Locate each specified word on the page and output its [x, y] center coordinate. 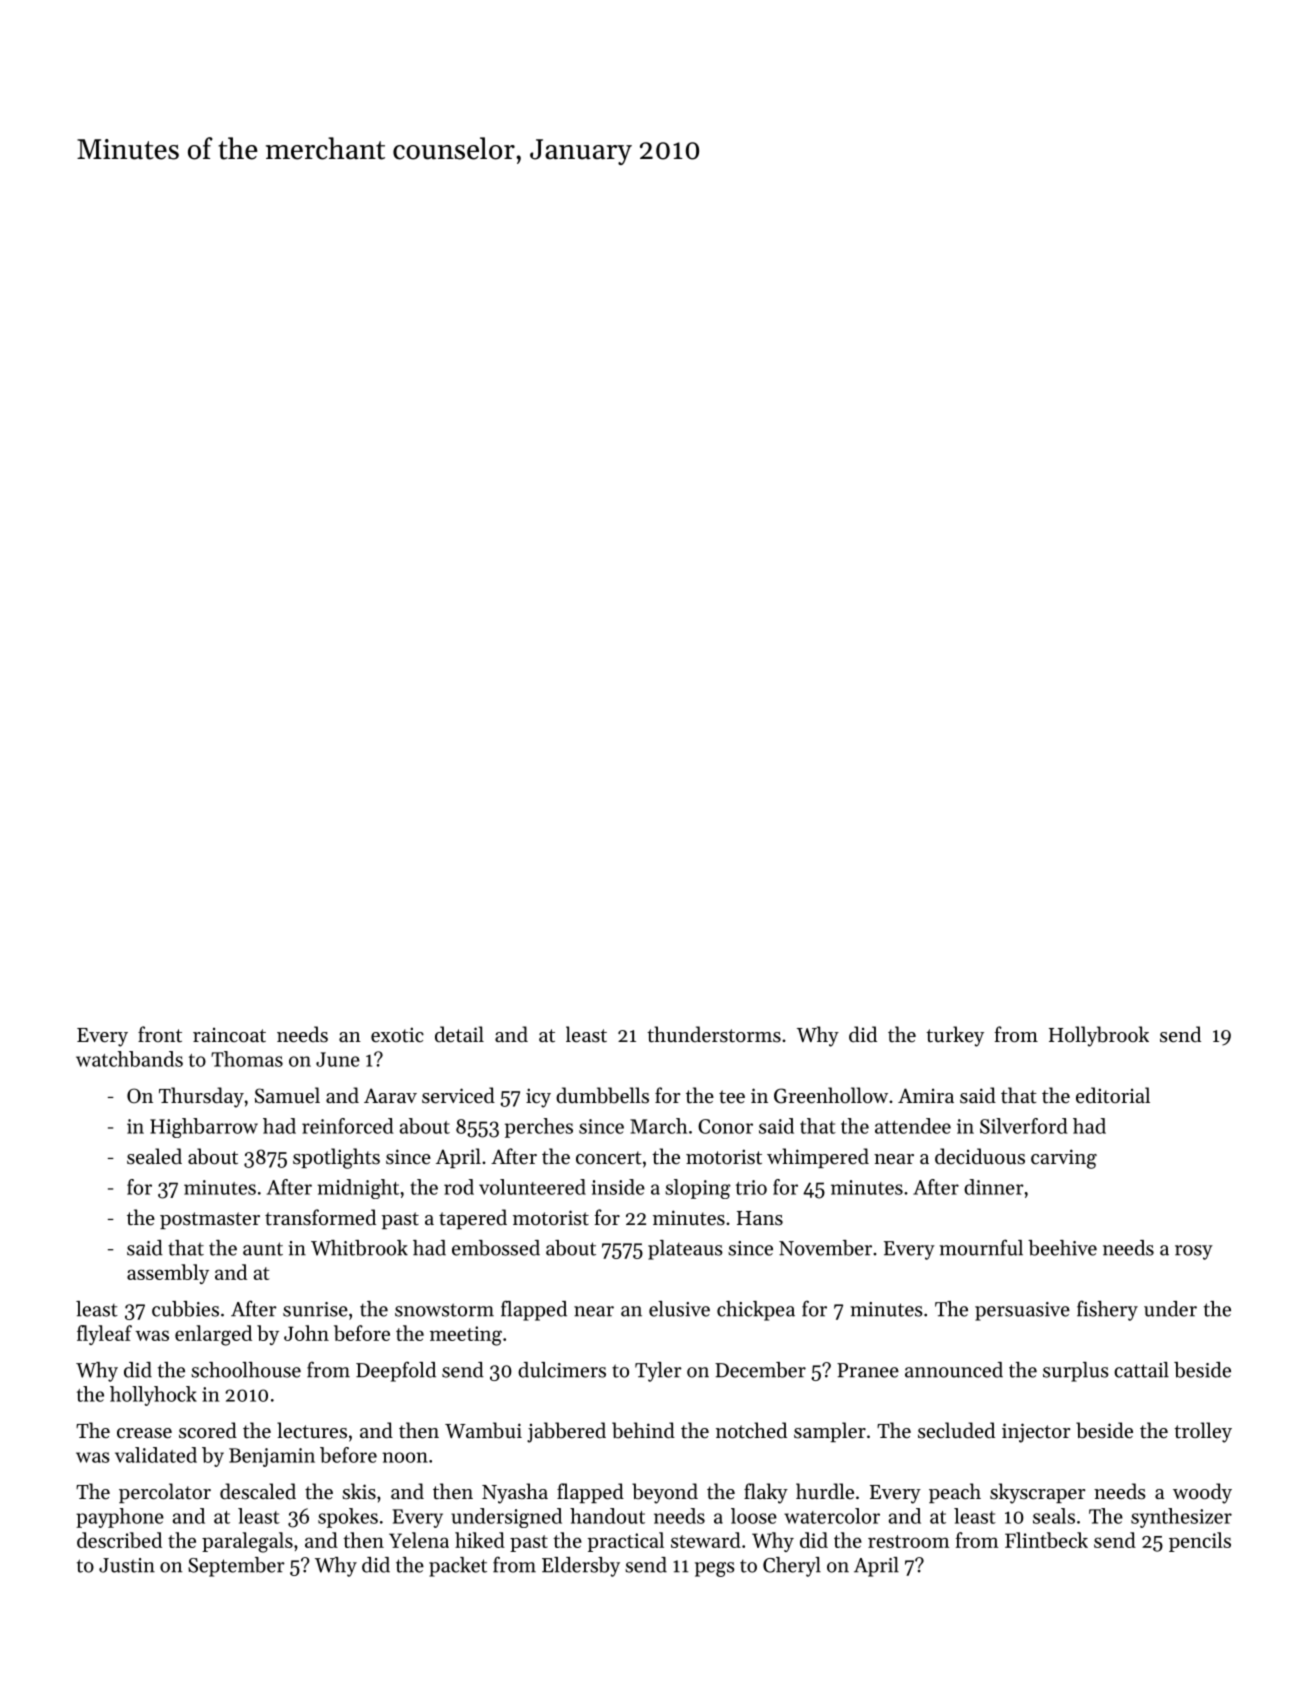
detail [459, 1034]
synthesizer [1181, 1518]
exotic [397, 1034]
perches [539, 1128]
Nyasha [515, 1493]
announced [954, 1370]
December [760, 1370]
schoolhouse [246, 1370]
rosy [1194, 1252]
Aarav [390, 1095]
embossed [496, 1248]
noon [405, 1457]
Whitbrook [359, 1248]
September [236, 1567]
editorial [1113, 1095]
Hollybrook [1099, 1036]
